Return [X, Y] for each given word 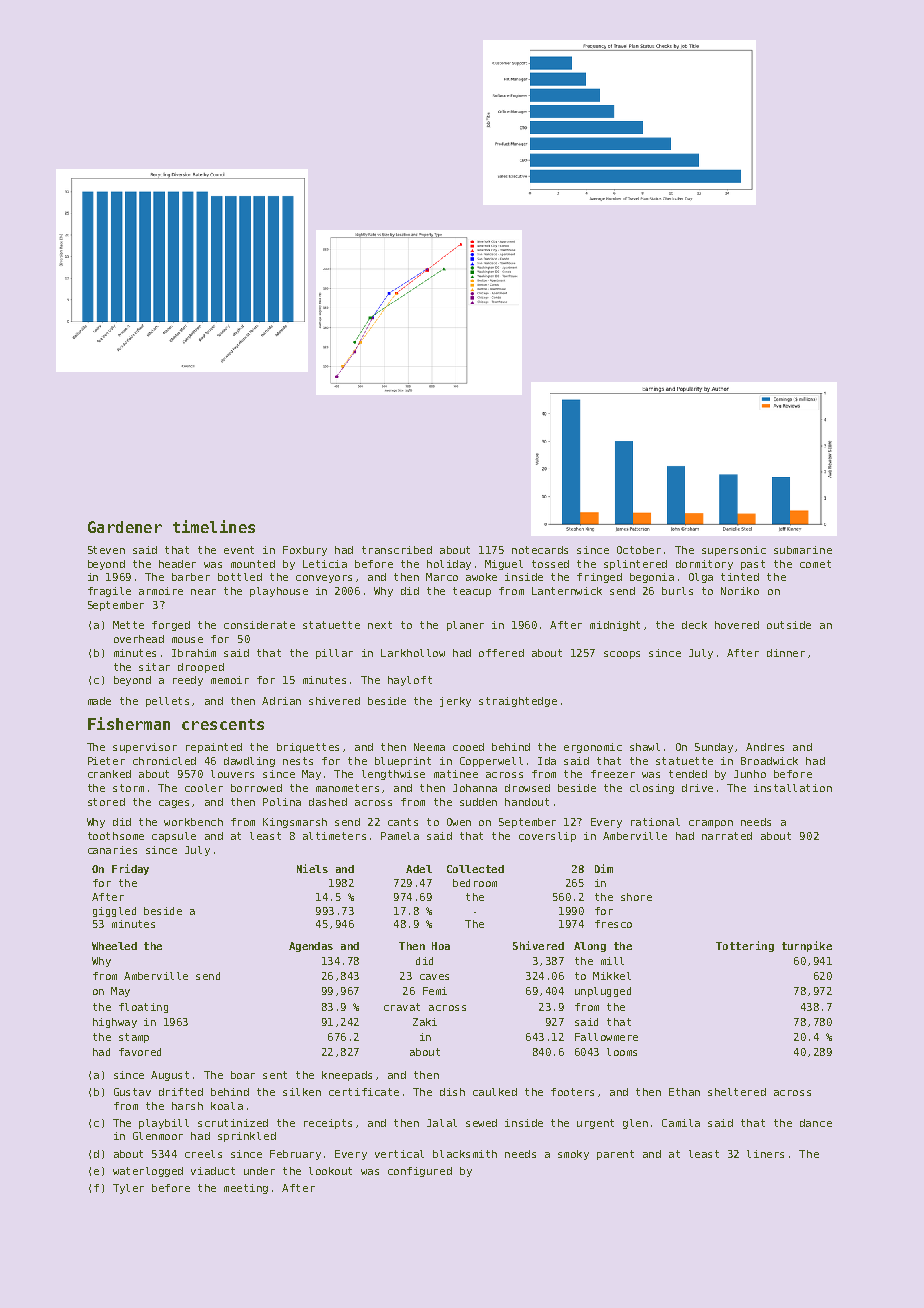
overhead [139, 639]
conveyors [324, 579]
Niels [312, 868]
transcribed [397, 550]
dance [816, 1123]
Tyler [128, 1189]
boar [243, 1075]
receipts [328, 1124]
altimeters [334, 836]
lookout [330, 1171]
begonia [652, 578]
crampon [711, 824]
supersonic [734, 551]
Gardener [125, 527]
